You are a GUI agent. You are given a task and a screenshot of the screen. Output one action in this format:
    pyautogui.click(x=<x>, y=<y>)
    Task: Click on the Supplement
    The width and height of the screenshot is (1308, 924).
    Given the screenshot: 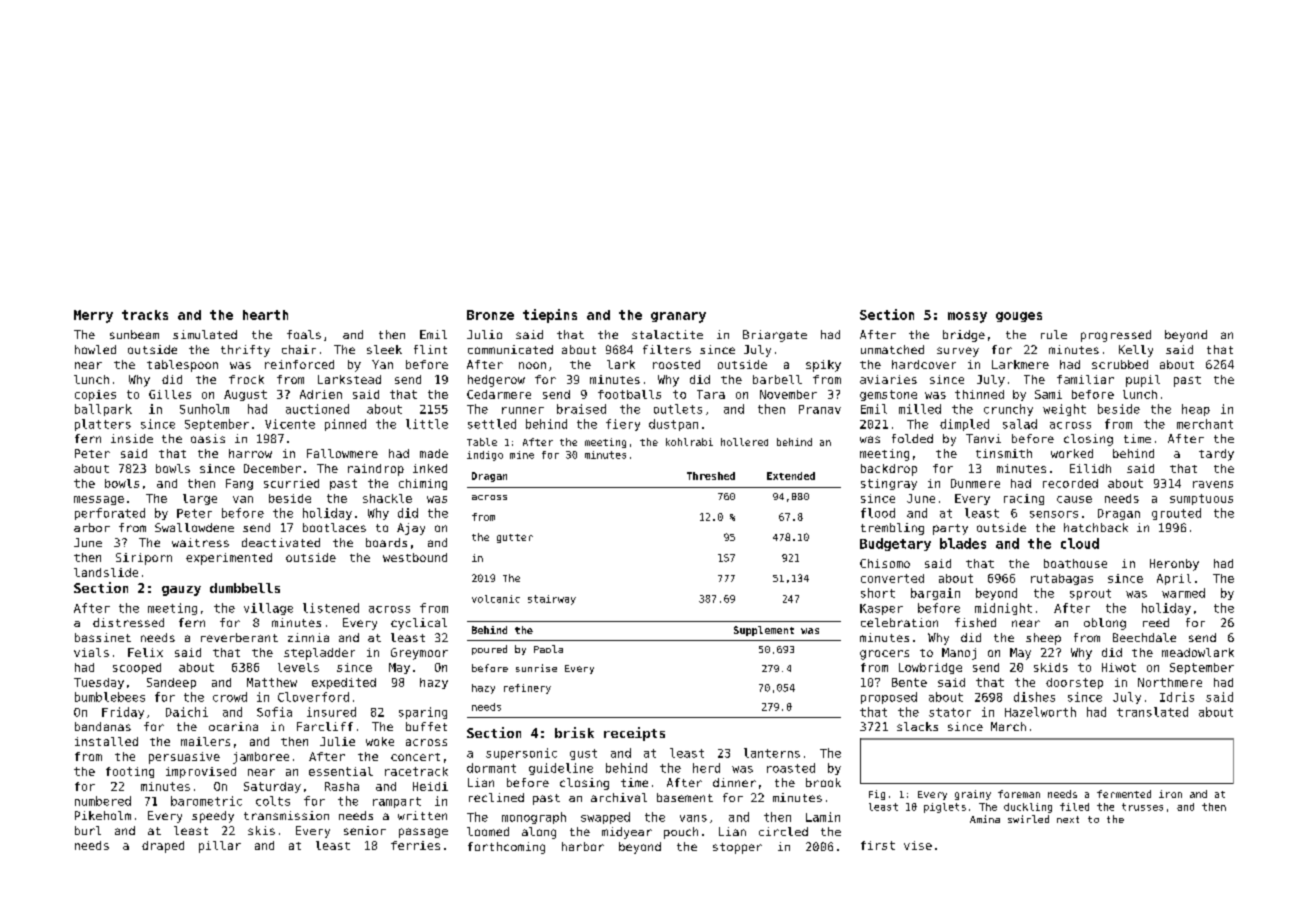 What is the action you would take?
    pyautogui.click(x=764, y=631)
